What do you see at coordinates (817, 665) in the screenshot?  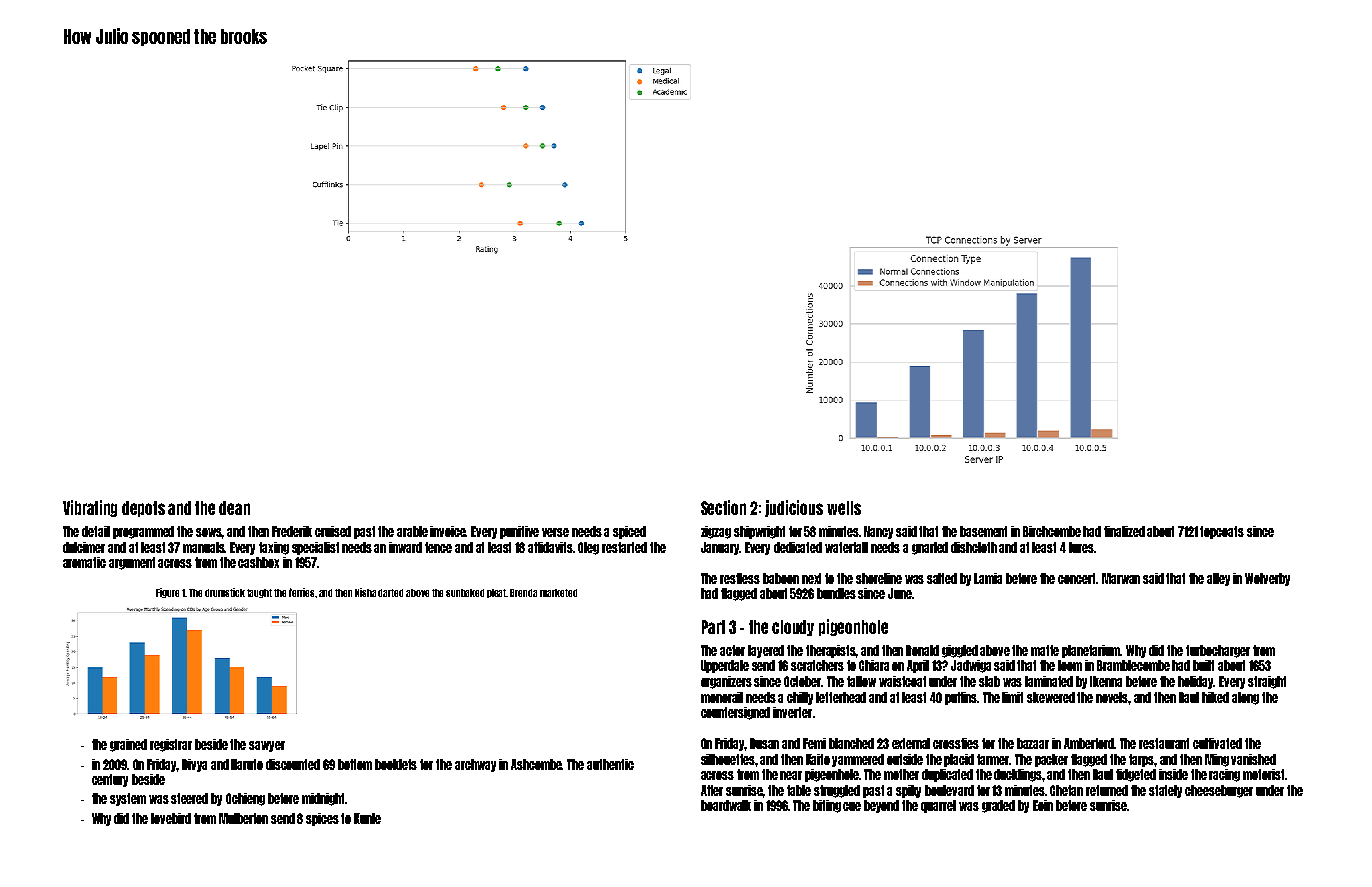 I see `scratchers` at bounding box center [817, 665].
